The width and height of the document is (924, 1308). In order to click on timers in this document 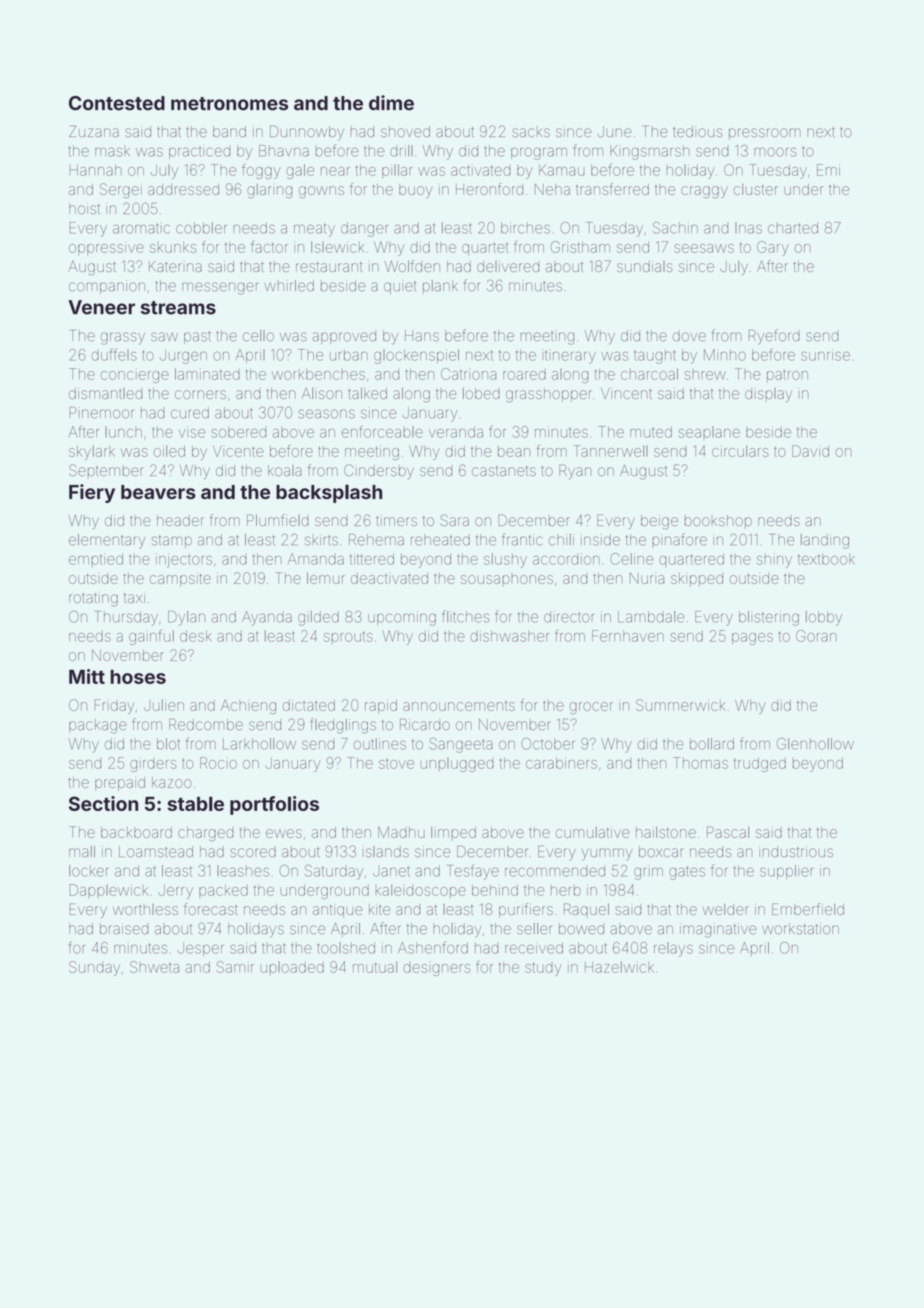, I will do `click(396, 520)`.
